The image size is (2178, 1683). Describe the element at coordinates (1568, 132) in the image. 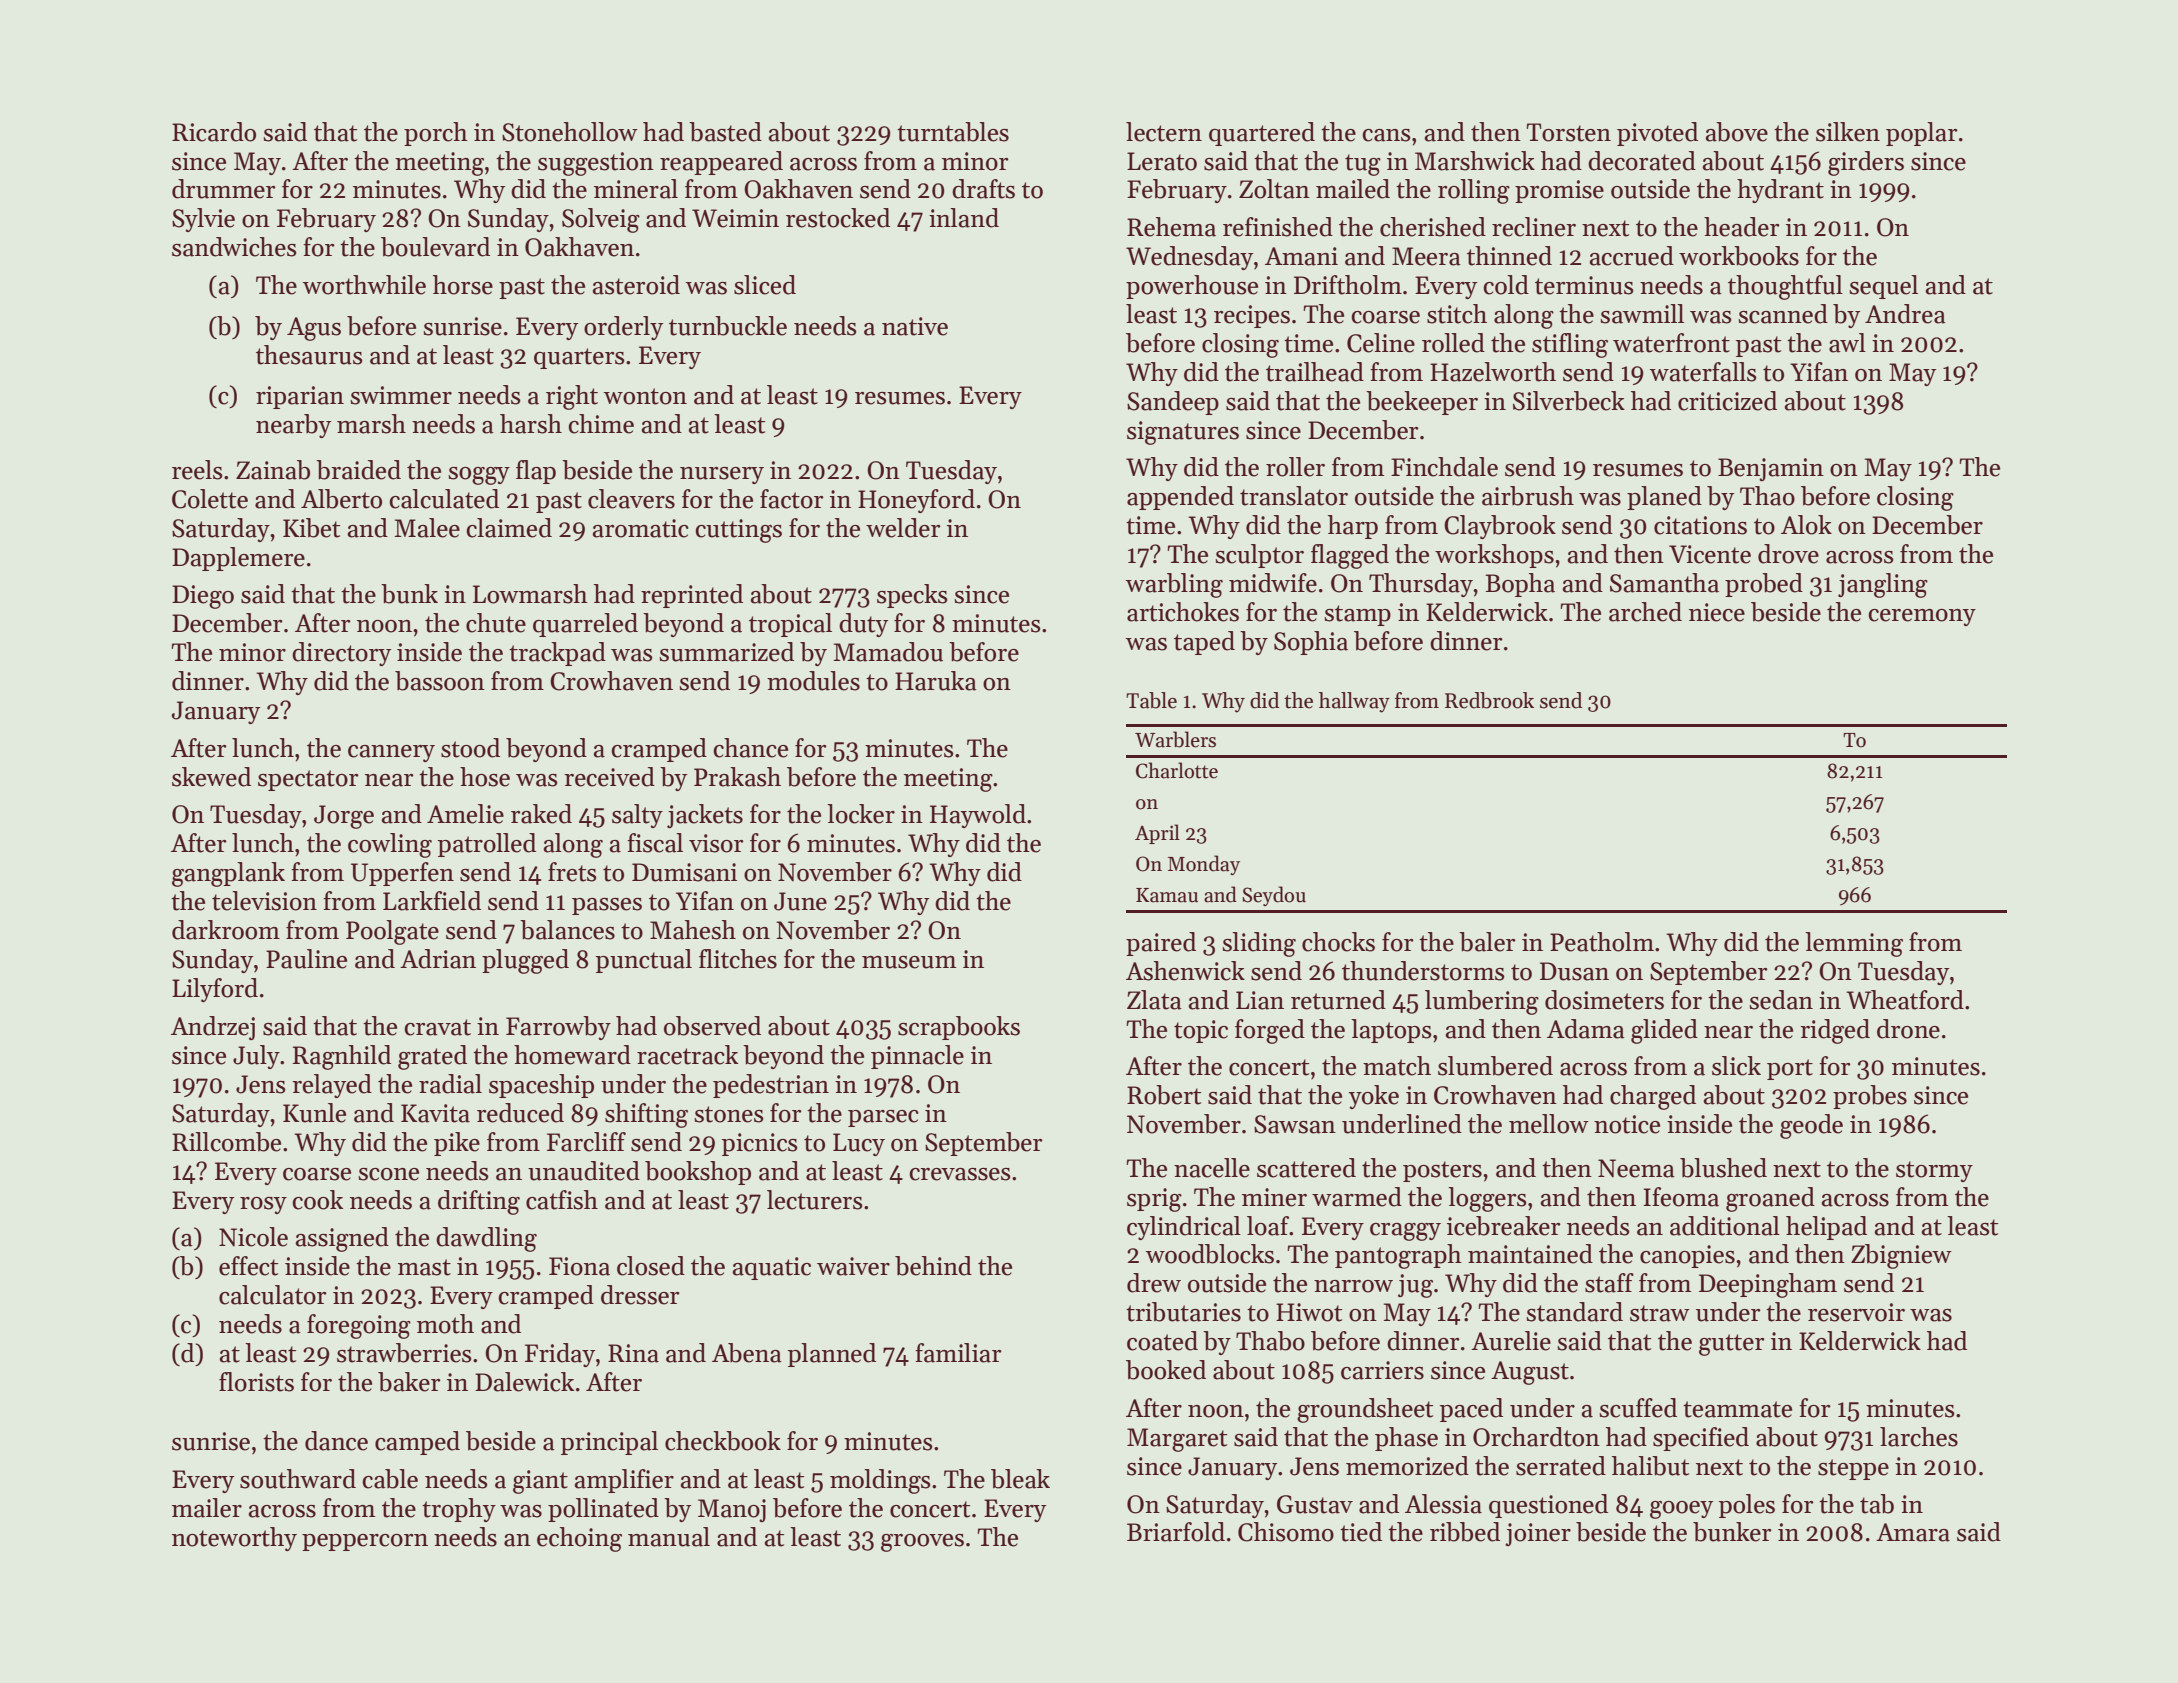

I see `Torsten` at that location.
